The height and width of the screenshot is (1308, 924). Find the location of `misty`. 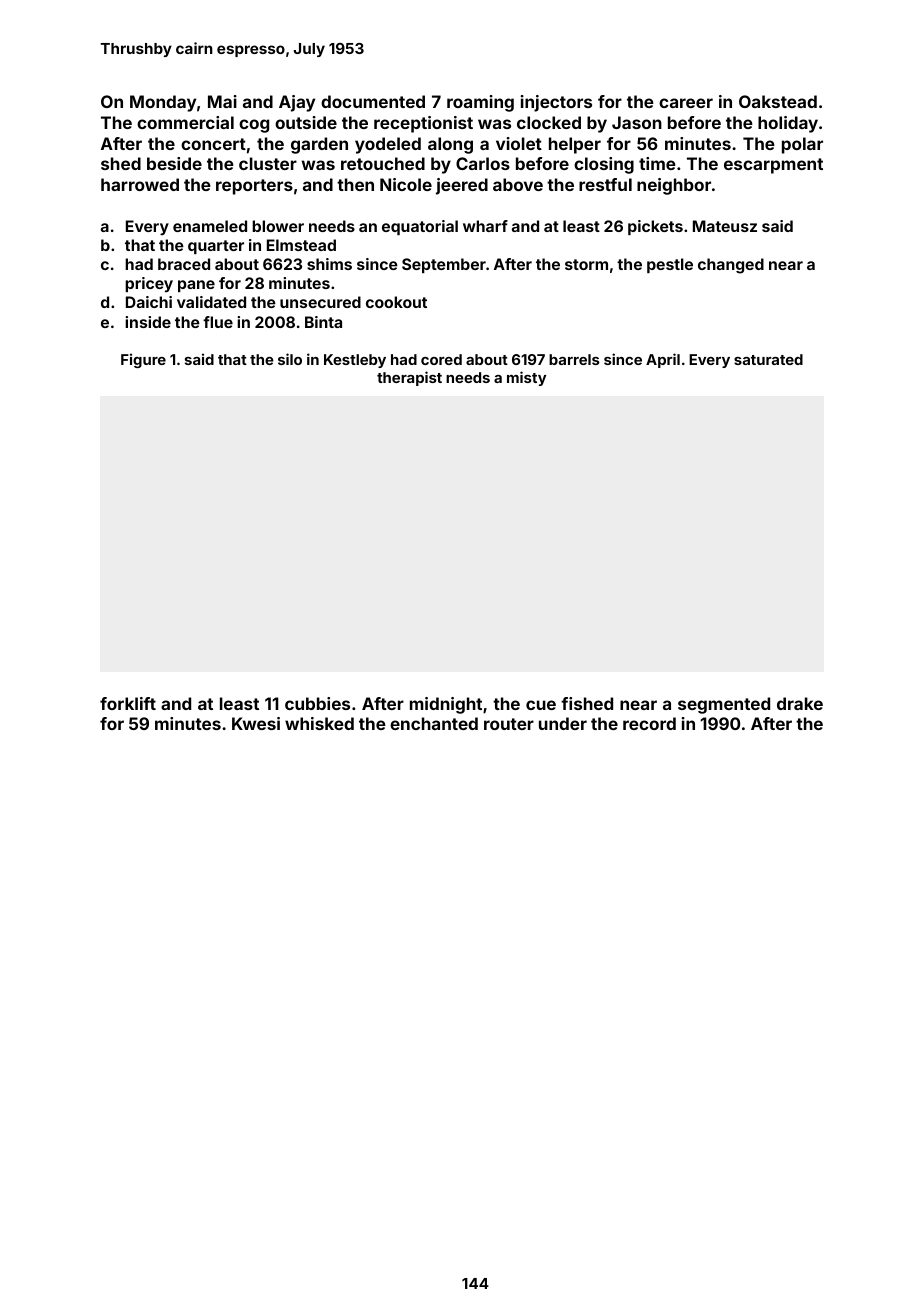

misty is located at coordinates (526, 378).
